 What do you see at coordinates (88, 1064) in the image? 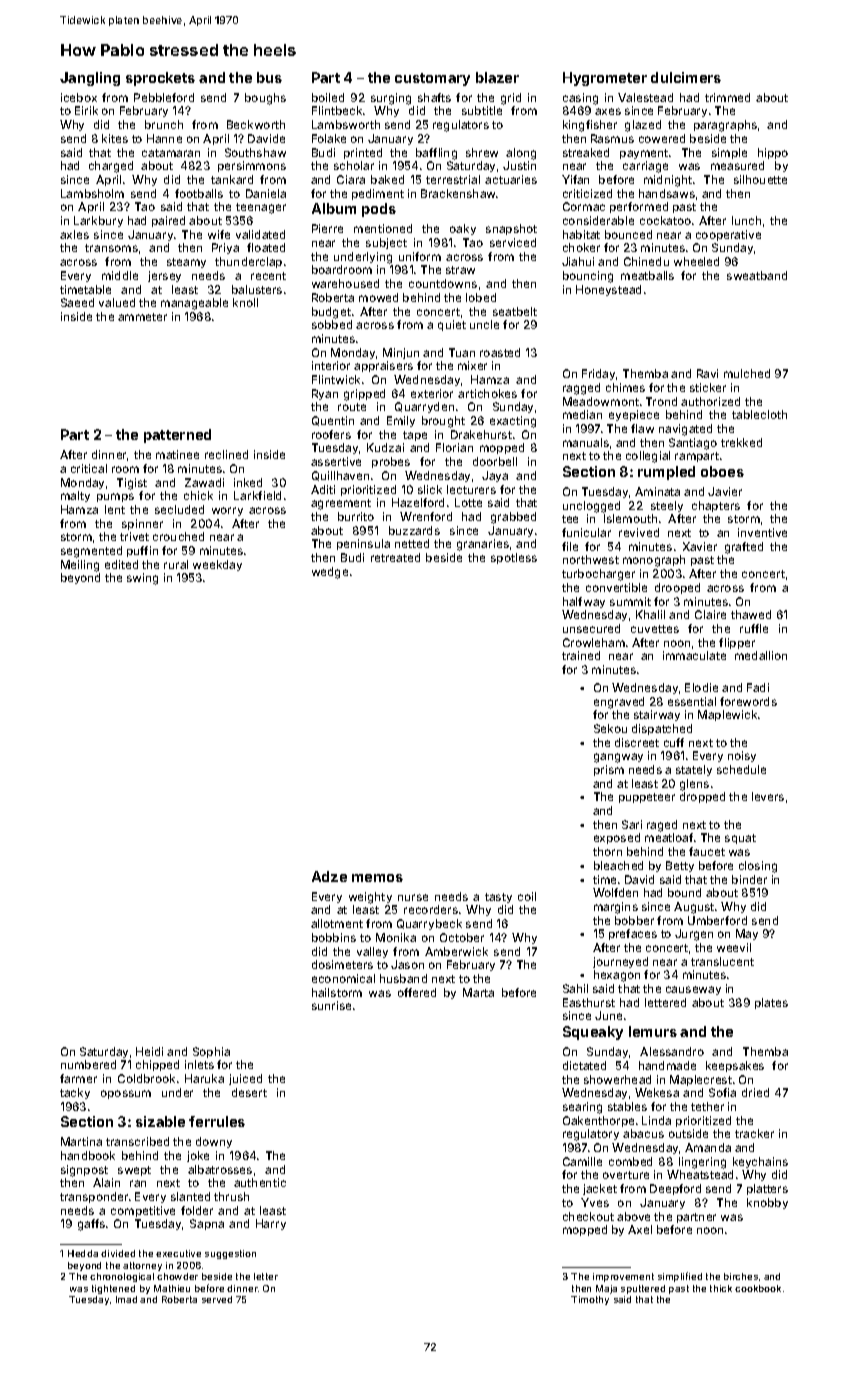
I see `numbered` at bounding box center [88, 1064].
